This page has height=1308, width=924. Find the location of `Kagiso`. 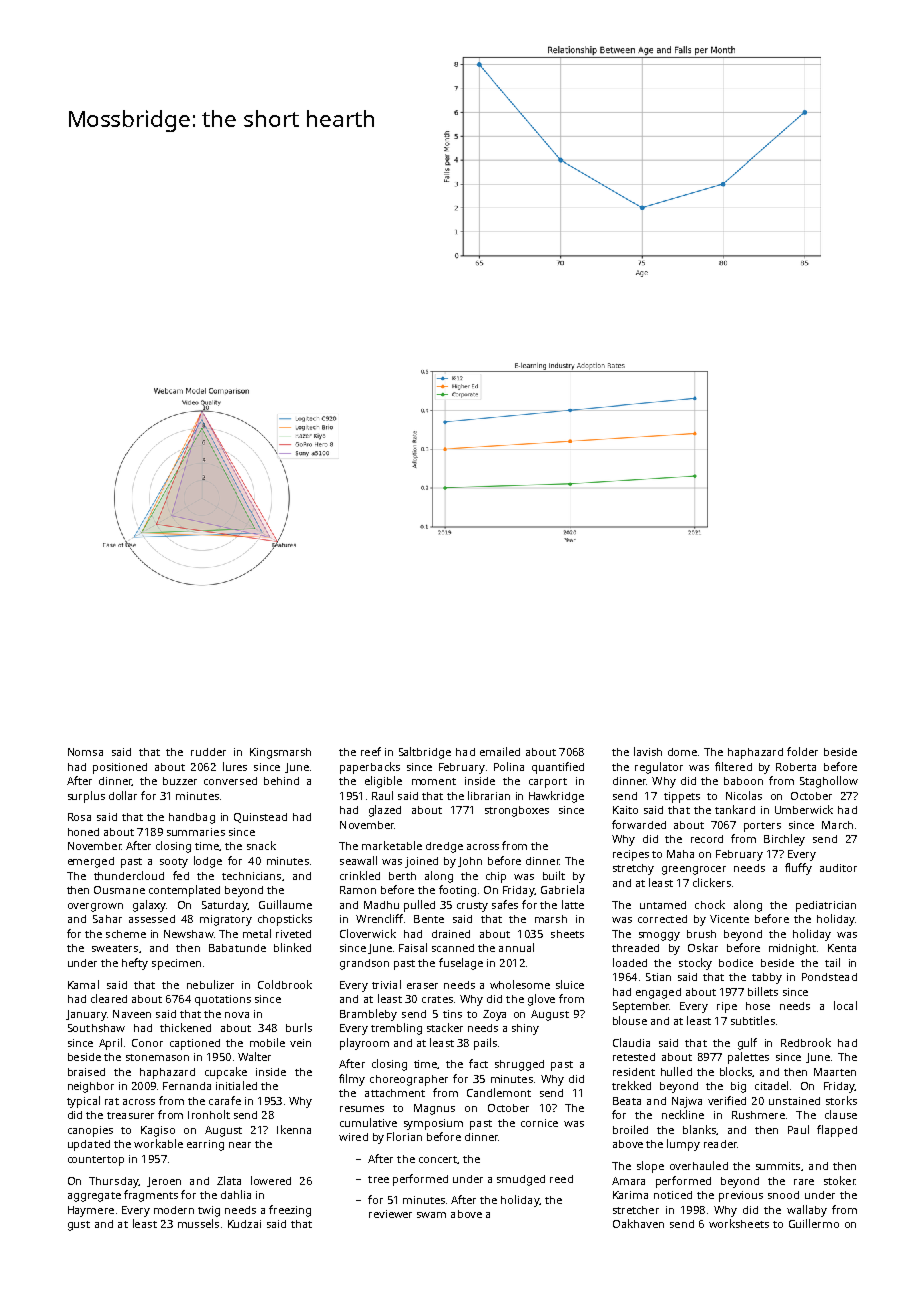

Kagiso is located at coordinates (158, 1131).
